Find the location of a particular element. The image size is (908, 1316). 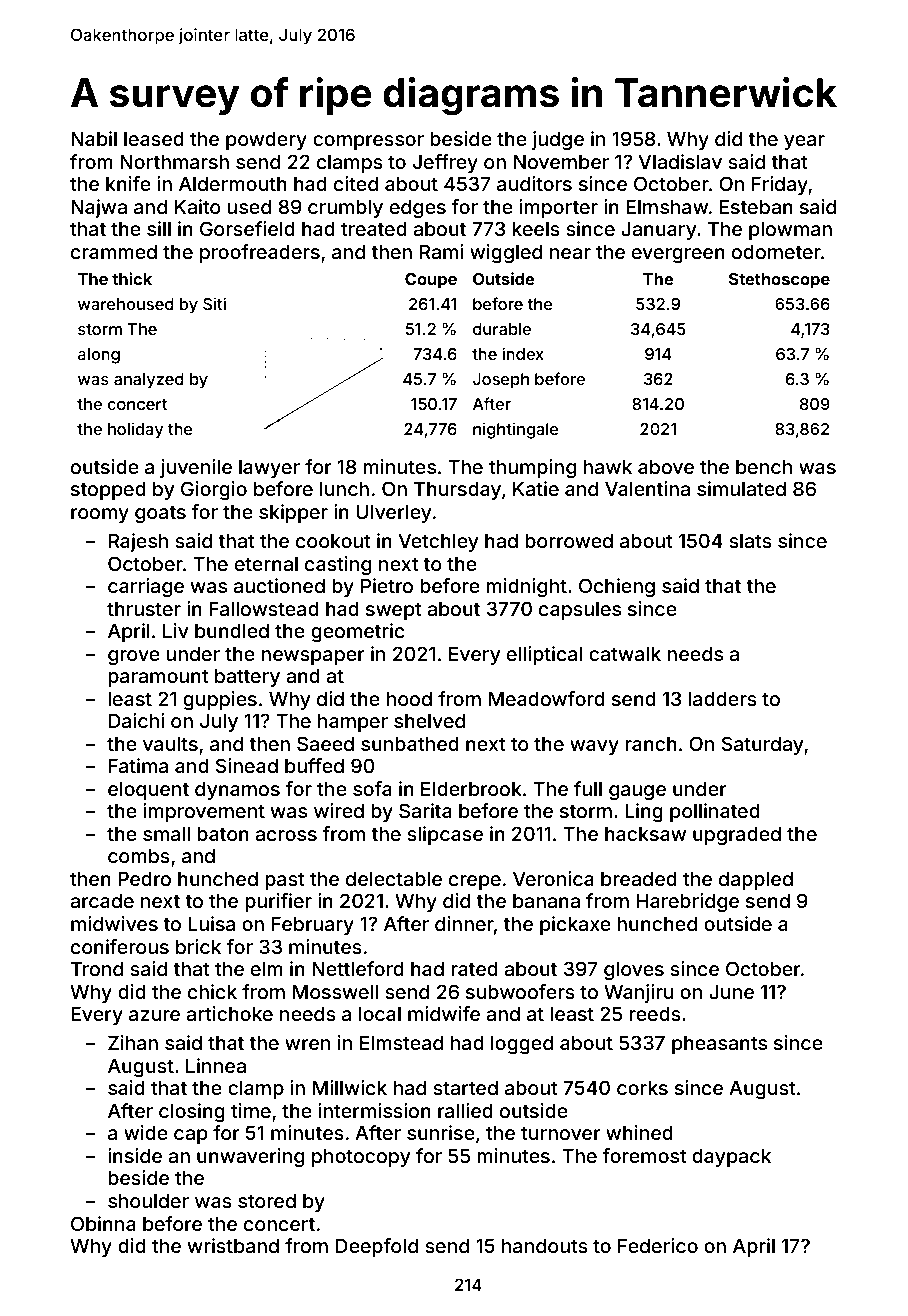

Federico is located at coordinates (658, 1245).
